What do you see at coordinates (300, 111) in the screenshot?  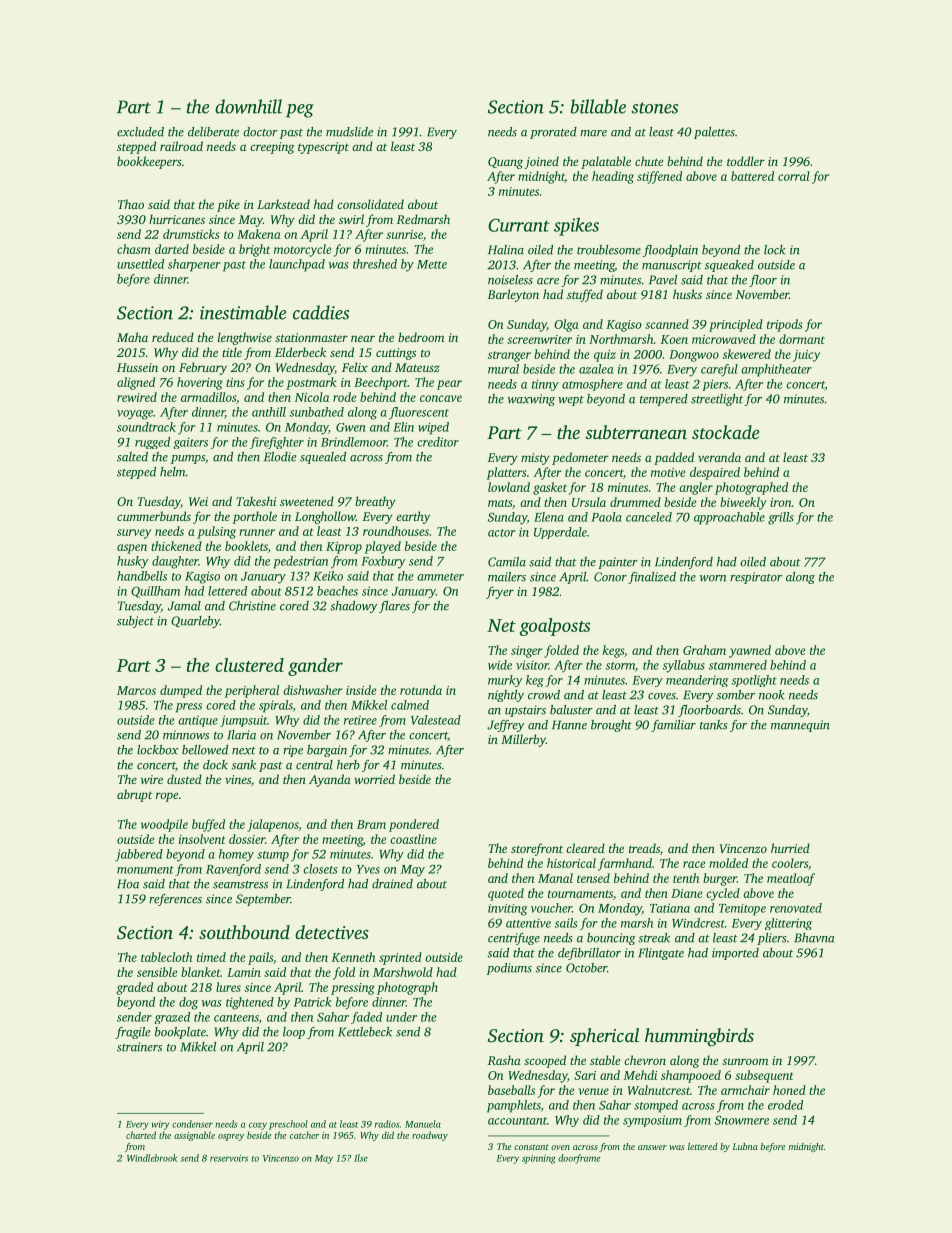 I see `peg` at bounding box center [300, 111].
